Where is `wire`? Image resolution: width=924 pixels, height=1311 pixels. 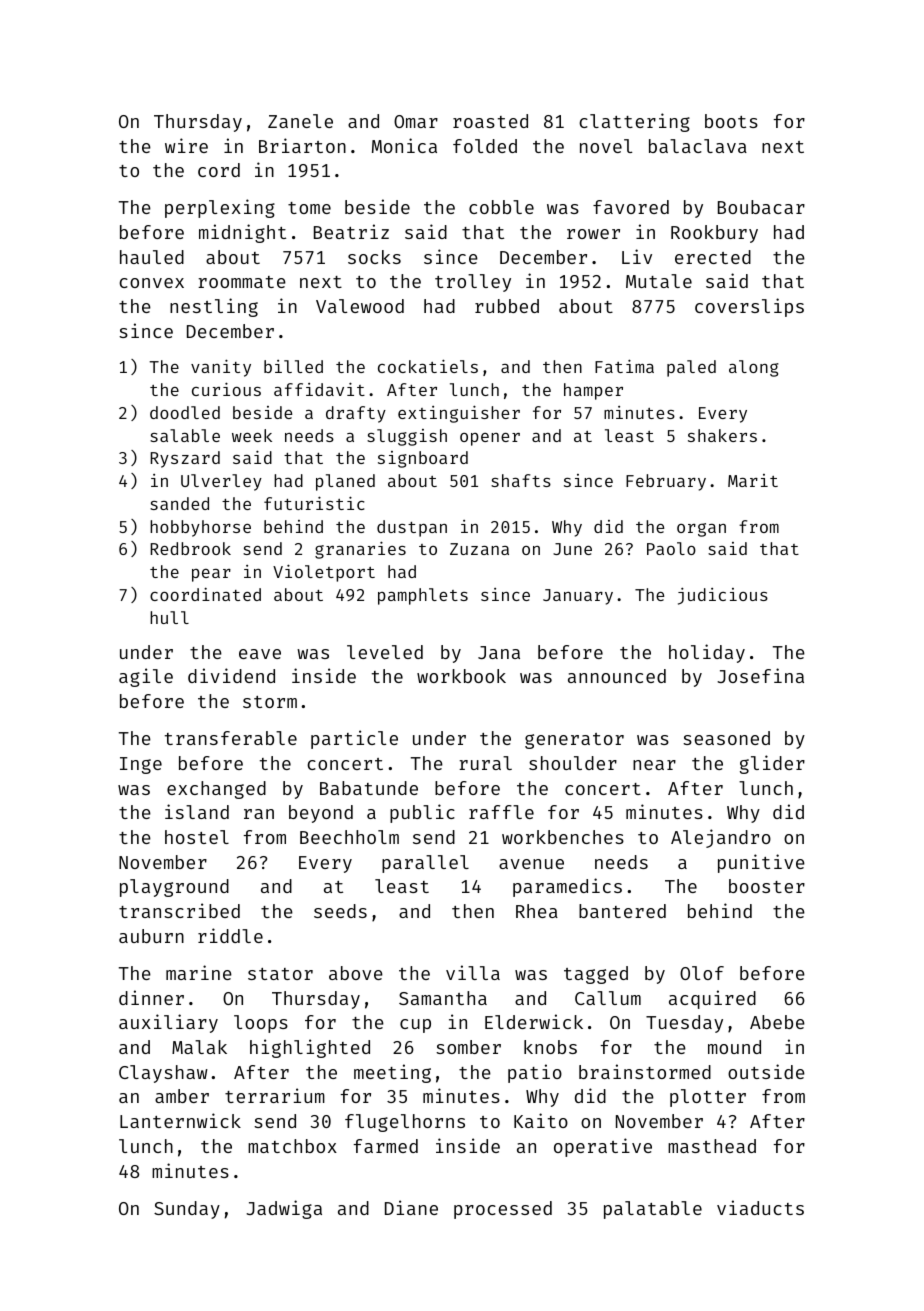
wire is located at coordinates (186, 145).
